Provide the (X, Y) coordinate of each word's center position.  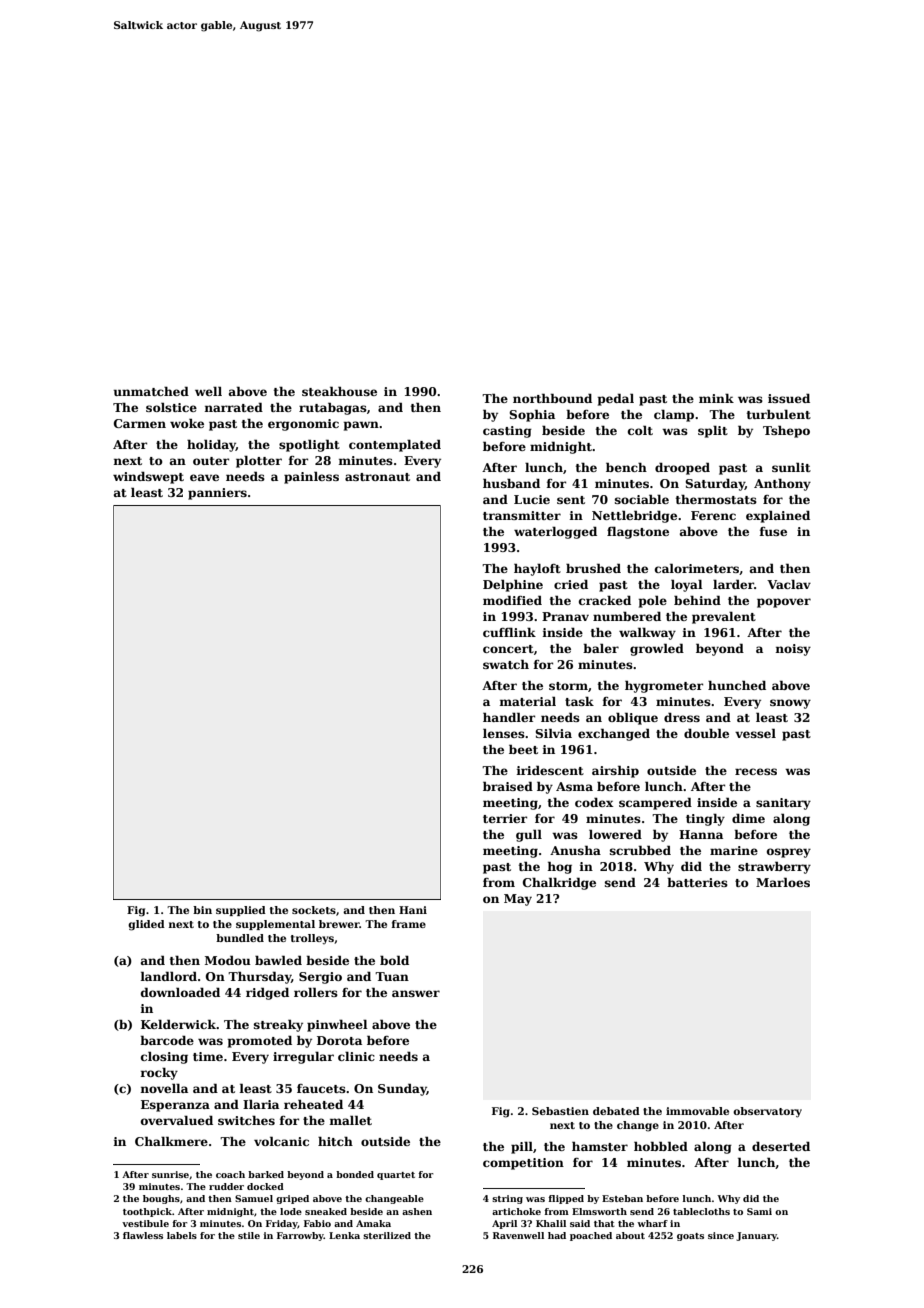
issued (789, 398)
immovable (697, 1111)
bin (202, 910)
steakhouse (339, 391)
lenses (504, 733)
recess (756, 771)
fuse (773, 531)
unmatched (151, 391)
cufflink (509, 632)
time (208, 1056)
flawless (143, 1235)
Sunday (402, 1089)
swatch (506, 664)
